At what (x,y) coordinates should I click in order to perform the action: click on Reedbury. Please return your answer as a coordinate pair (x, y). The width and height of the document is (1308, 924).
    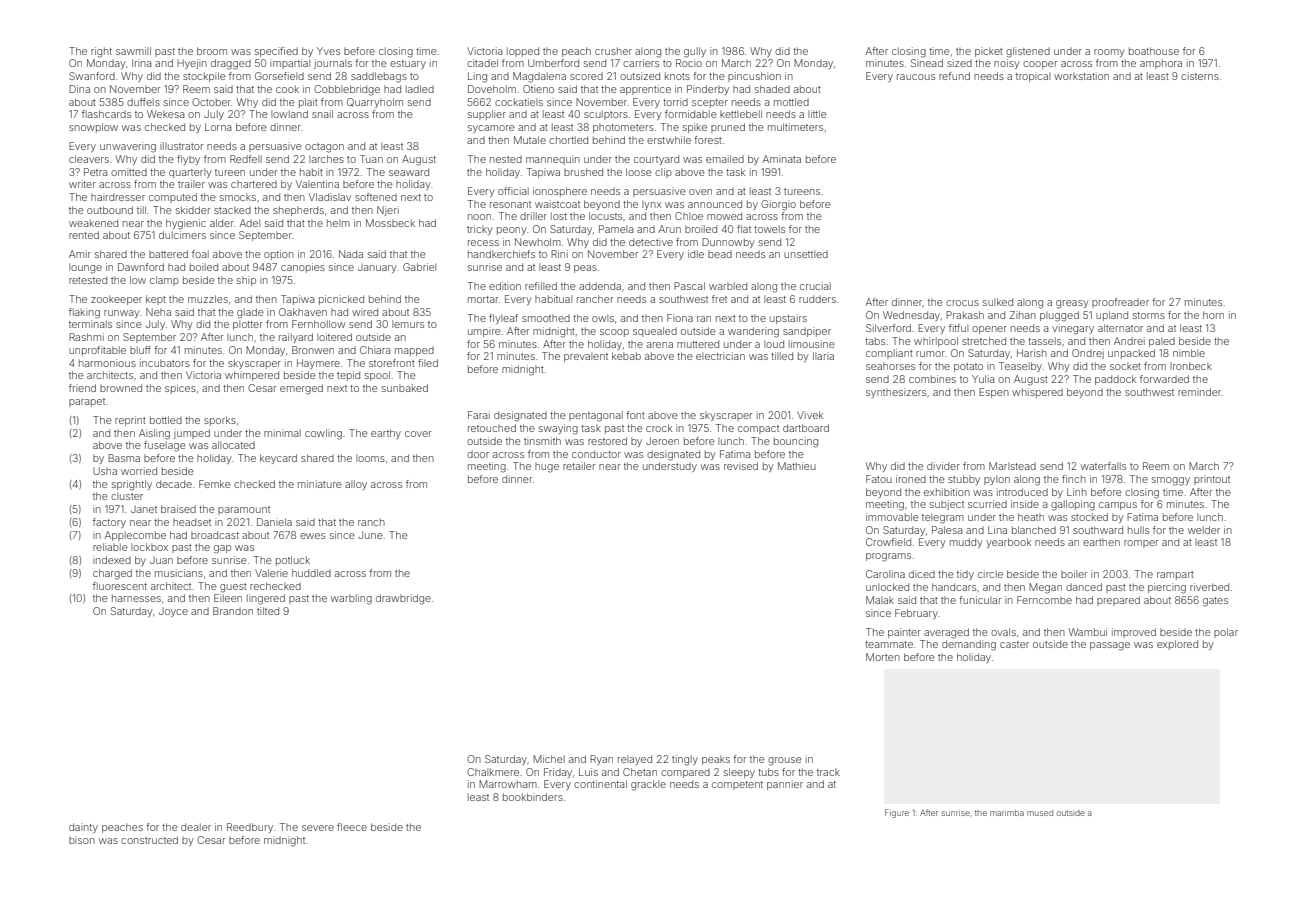
    Looking at the image, I should click on (250, 828).
